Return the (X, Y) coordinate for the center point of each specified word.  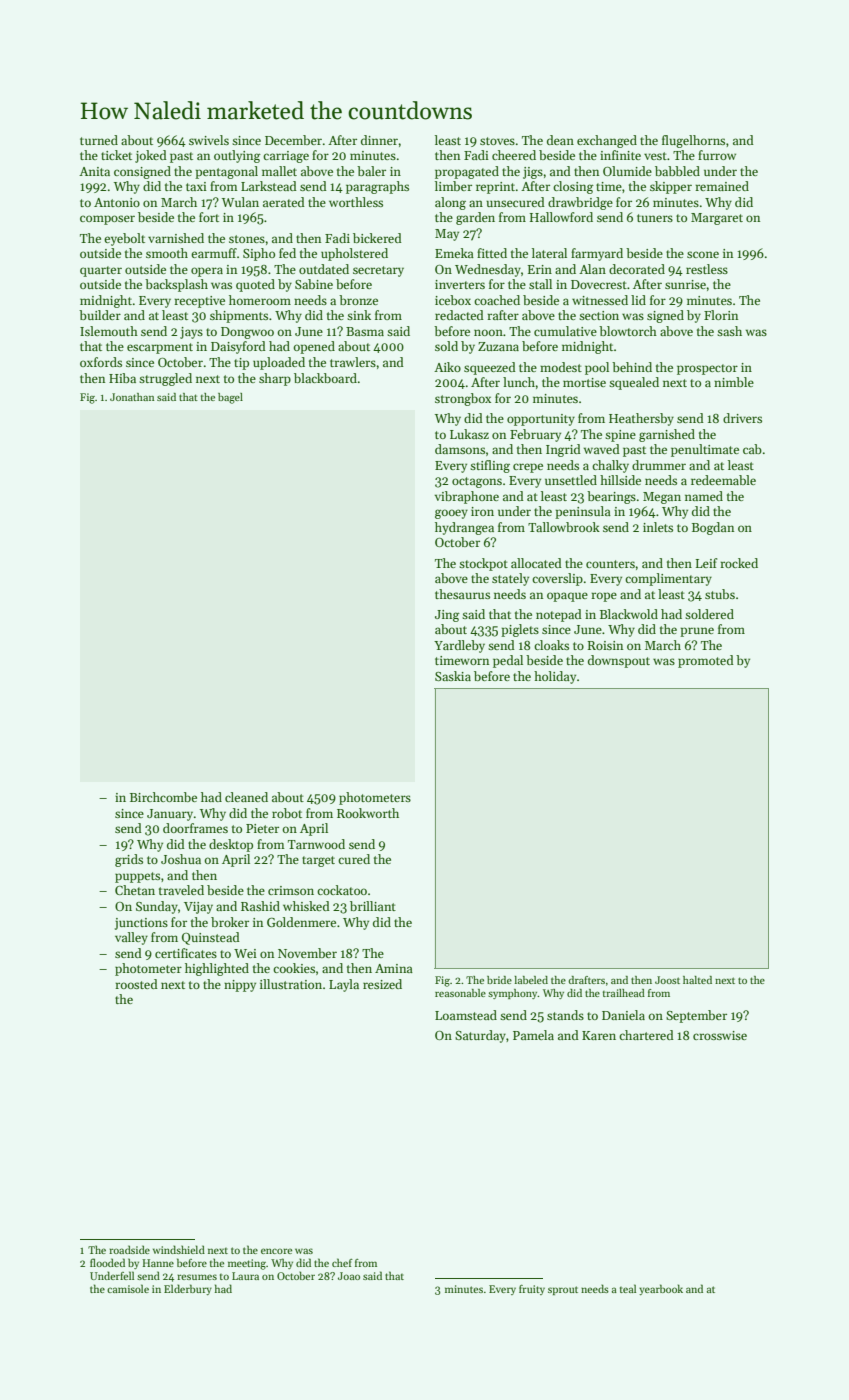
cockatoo (342, 890)
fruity (532, 1290)
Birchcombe (163, 797)
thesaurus (462, 594)
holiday (555, 677)
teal (628, 1288)
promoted (706, 661)
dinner (379, 140)
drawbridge (580, 203)
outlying (237, 156)
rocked (739, 563)
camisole (128, 1288)
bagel (230, 398)
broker (230, 922)
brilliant (373, 906)
